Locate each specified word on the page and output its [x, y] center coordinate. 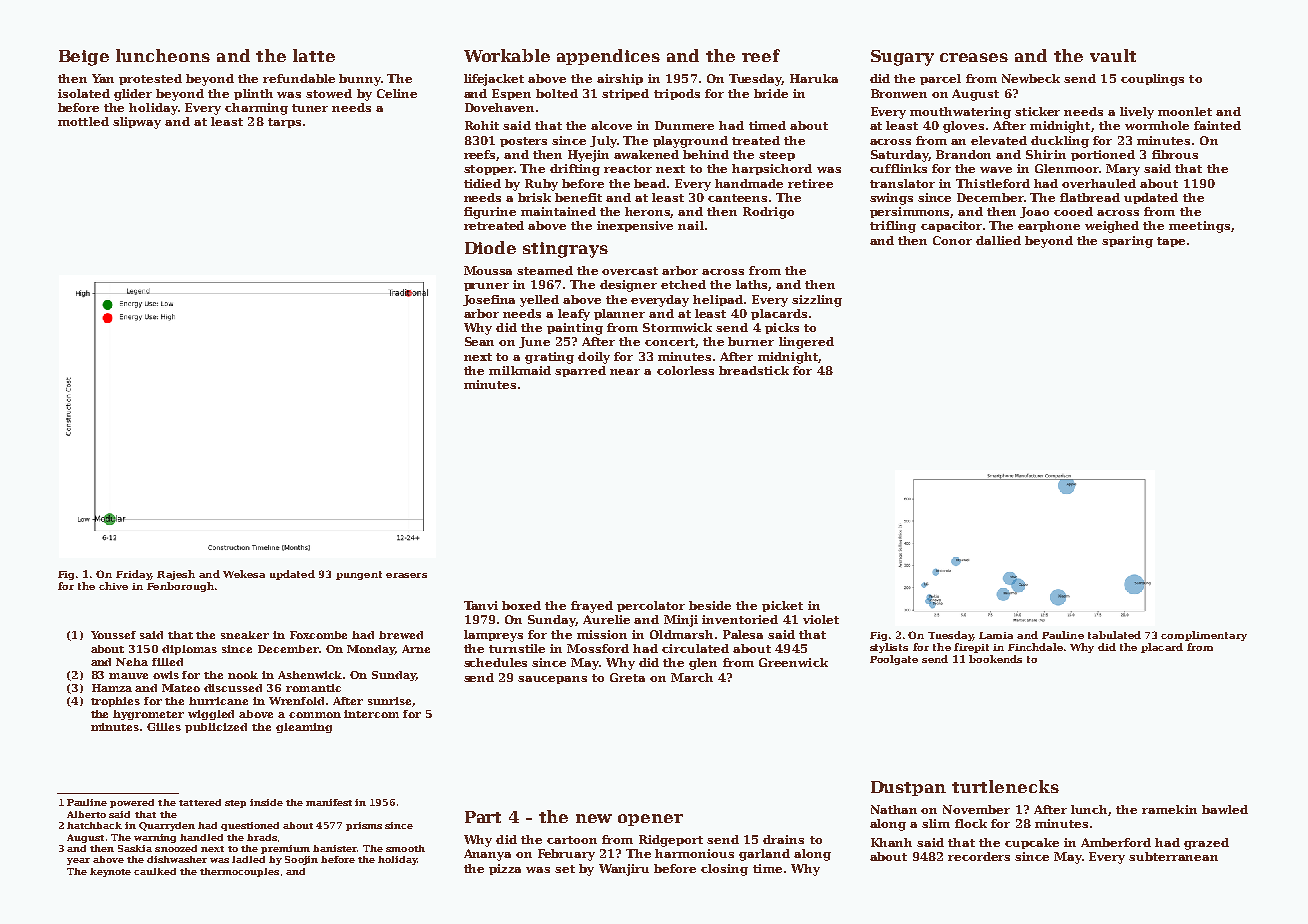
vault [1113, 55]
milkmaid [520, 370]
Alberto [86, 814]
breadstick [754, 370]
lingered [806, 343]
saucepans [552, 680]
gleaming [304, 728]
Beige [84, 58]
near [625, 372]
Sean [479, 341]
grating [549, 358]
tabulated [1114, 635]
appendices [608, 57]
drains [783, 839]
